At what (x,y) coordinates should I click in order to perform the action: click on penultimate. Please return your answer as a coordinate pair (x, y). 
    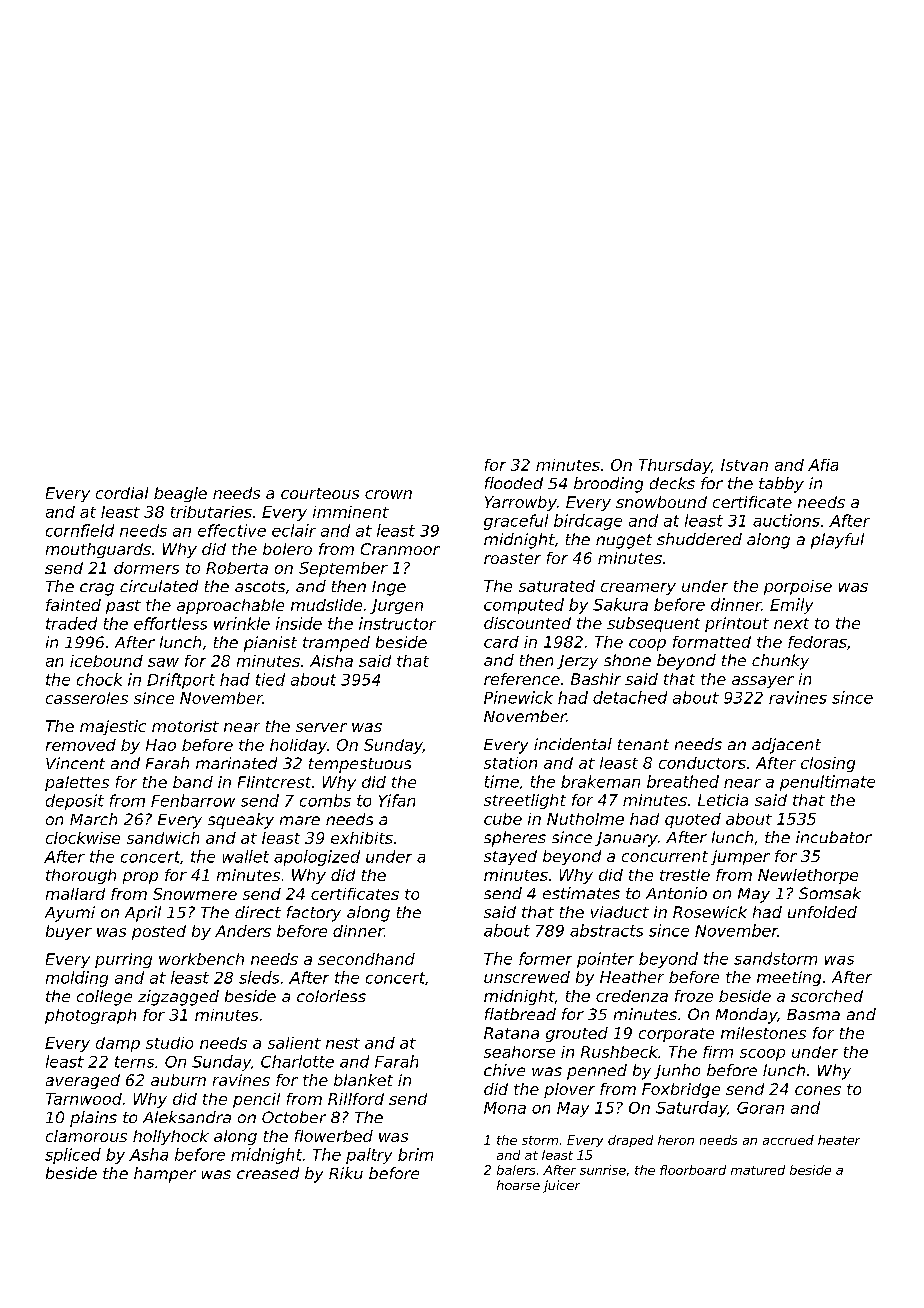
    Looking at the image, I should click on (827, 783).
